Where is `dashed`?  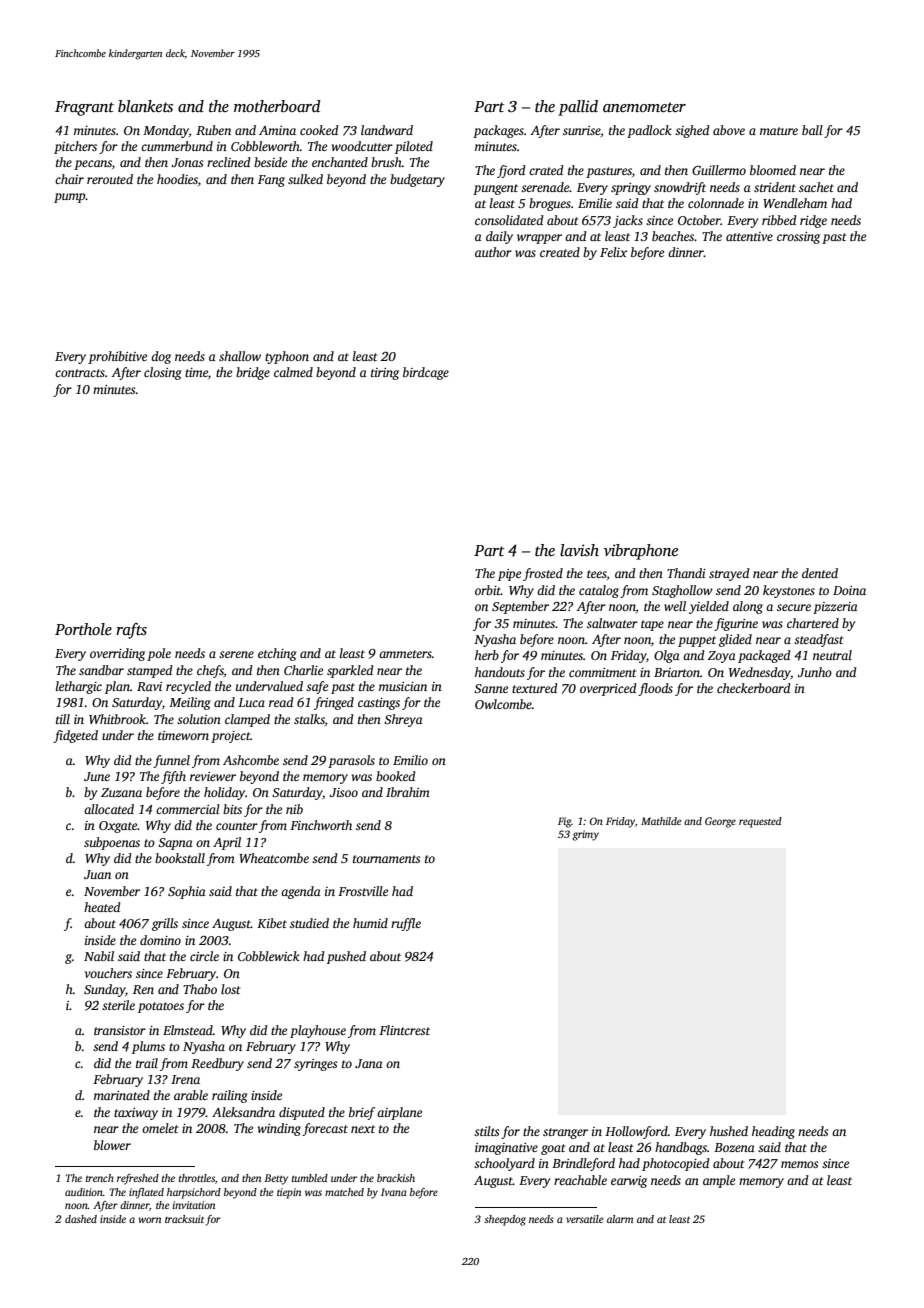
dashed is located at coordinates (81, 1219).
